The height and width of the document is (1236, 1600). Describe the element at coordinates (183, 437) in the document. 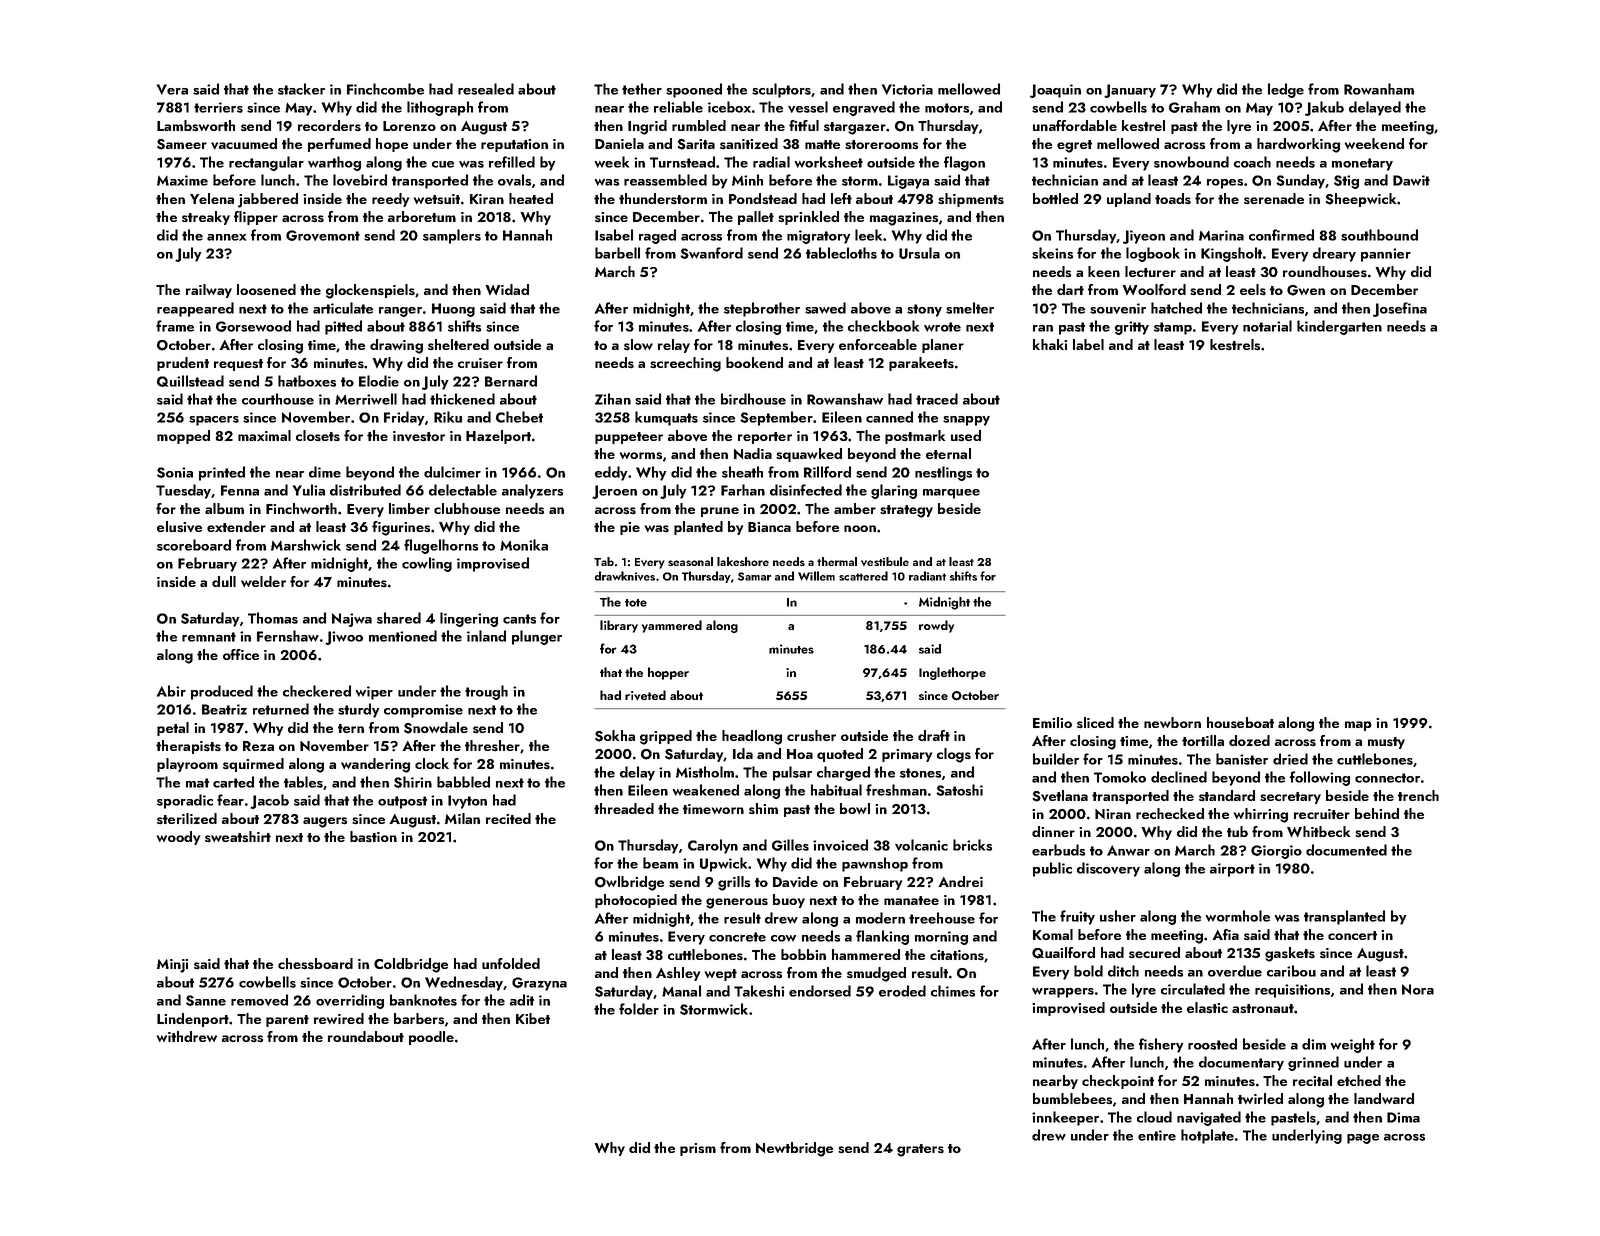

I see `mopped` at that location.
